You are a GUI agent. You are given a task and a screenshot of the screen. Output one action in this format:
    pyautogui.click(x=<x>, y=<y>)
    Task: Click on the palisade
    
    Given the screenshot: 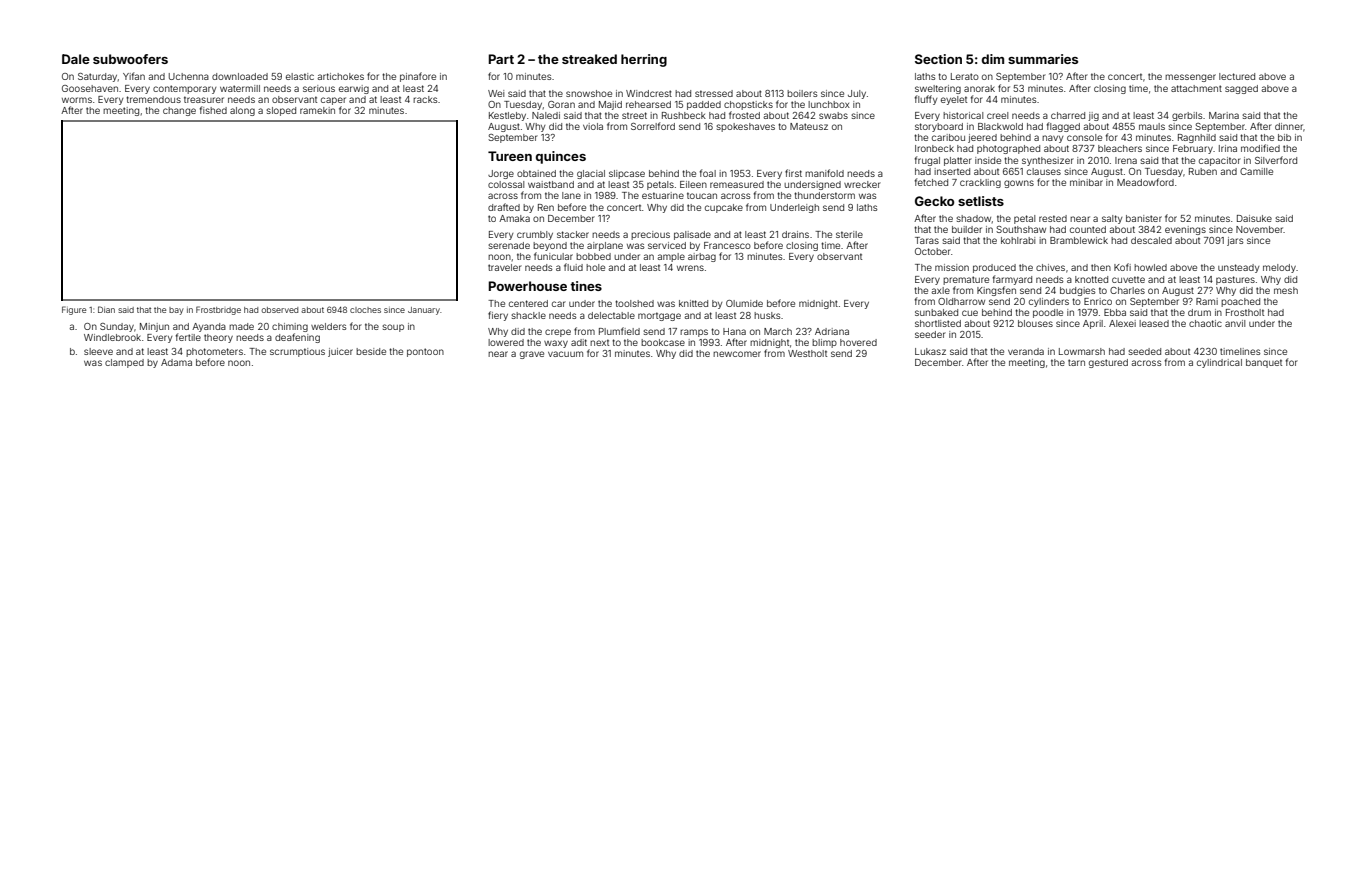 What is the action you would take?
    pyautogui.click(x=692, y=235)
